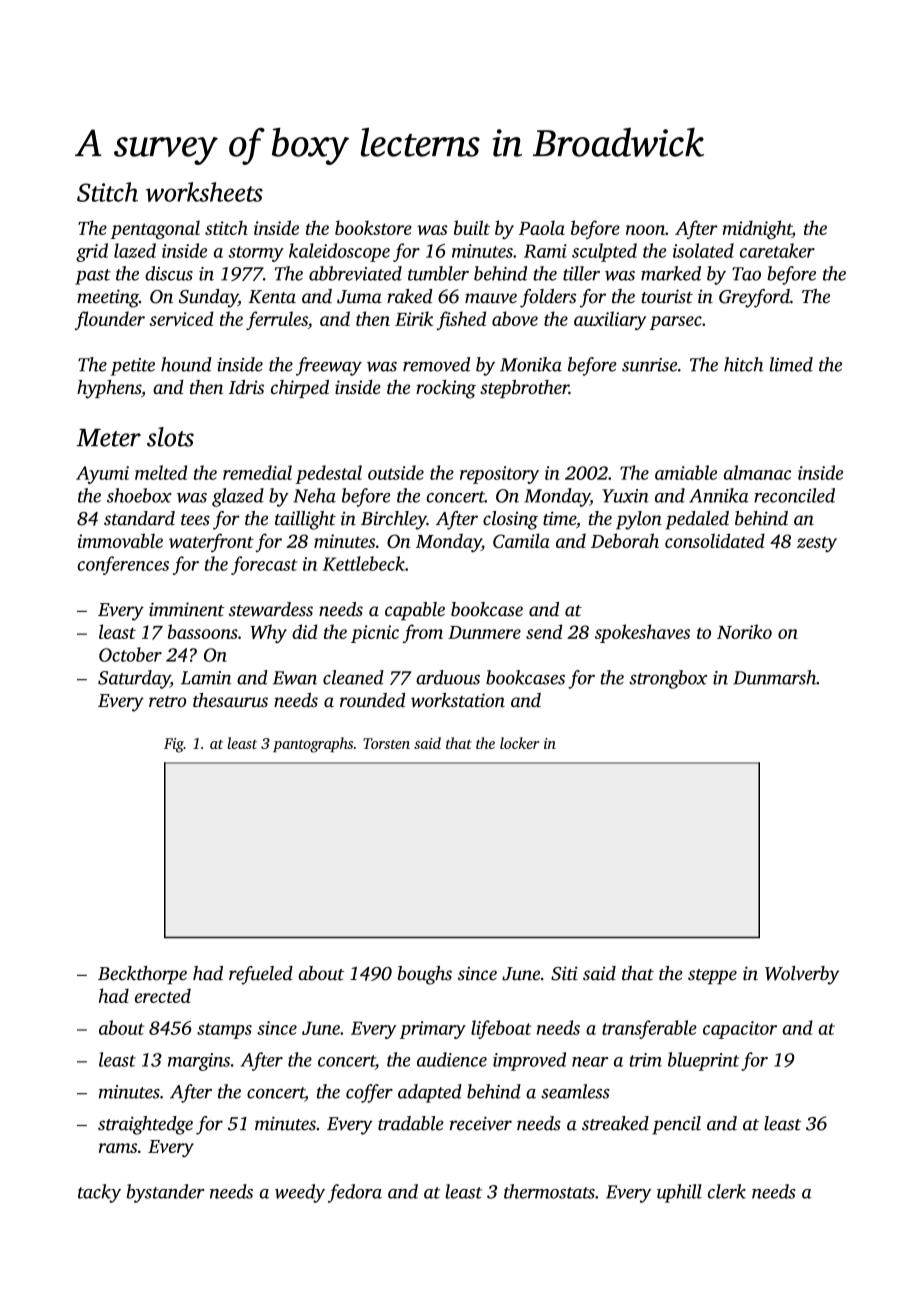 The height and width of the page is (1311, 924). What do you see at coordinates (671, 273) in the page?
I see `marked` at bounding box center [671, 273].
